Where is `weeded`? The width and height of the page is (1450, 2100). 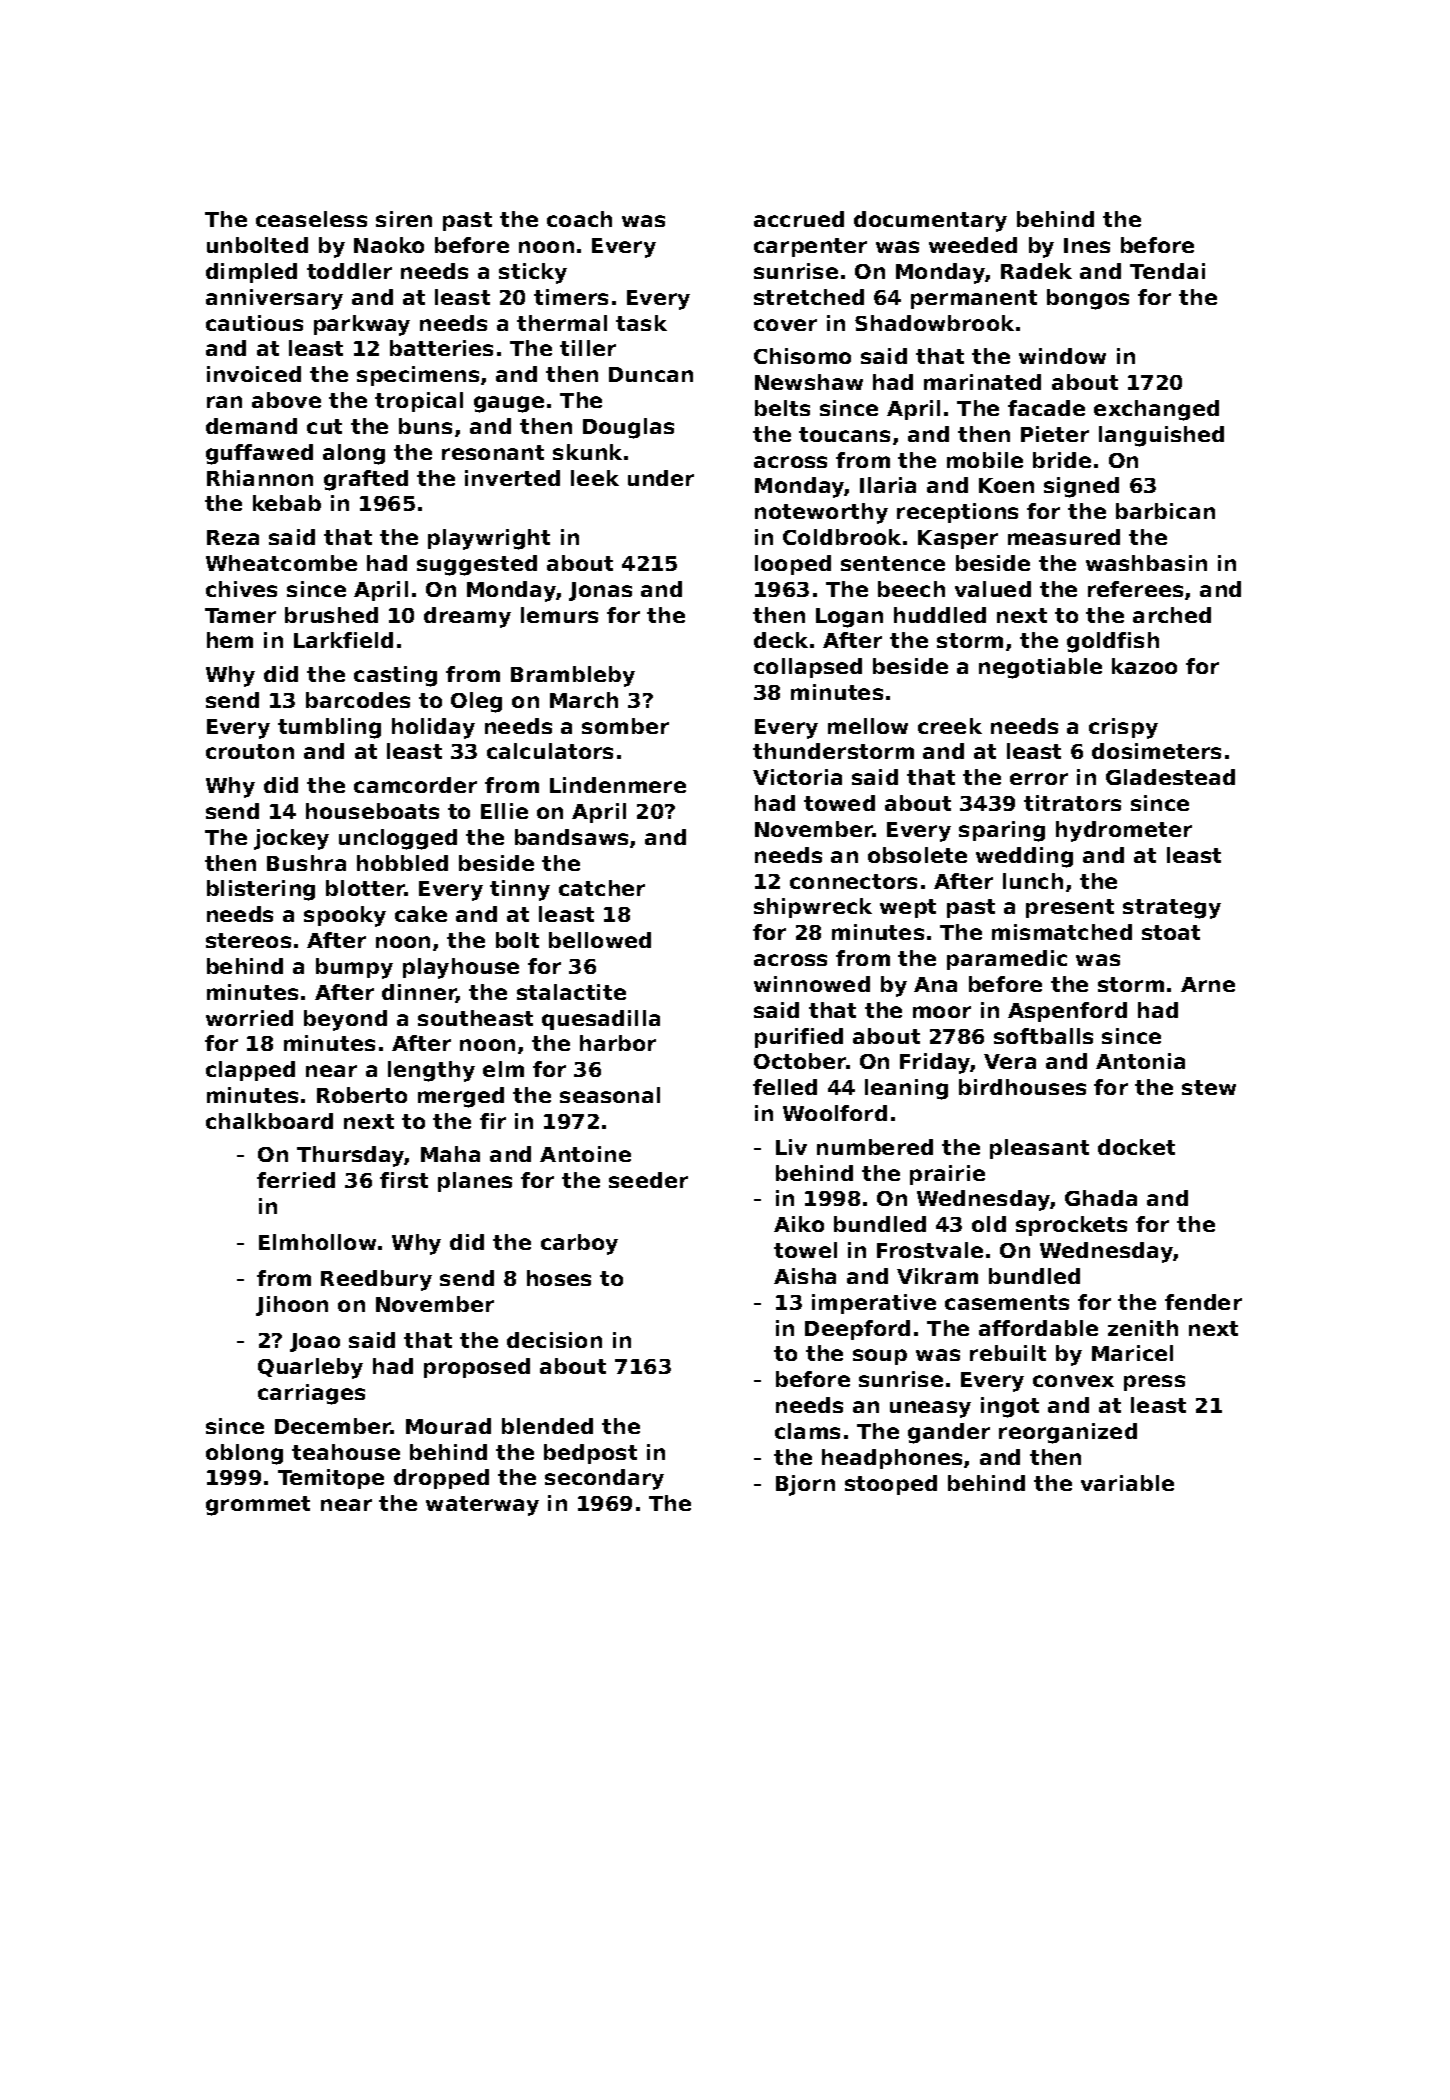 weeded is located at coordinates (973, 245).
